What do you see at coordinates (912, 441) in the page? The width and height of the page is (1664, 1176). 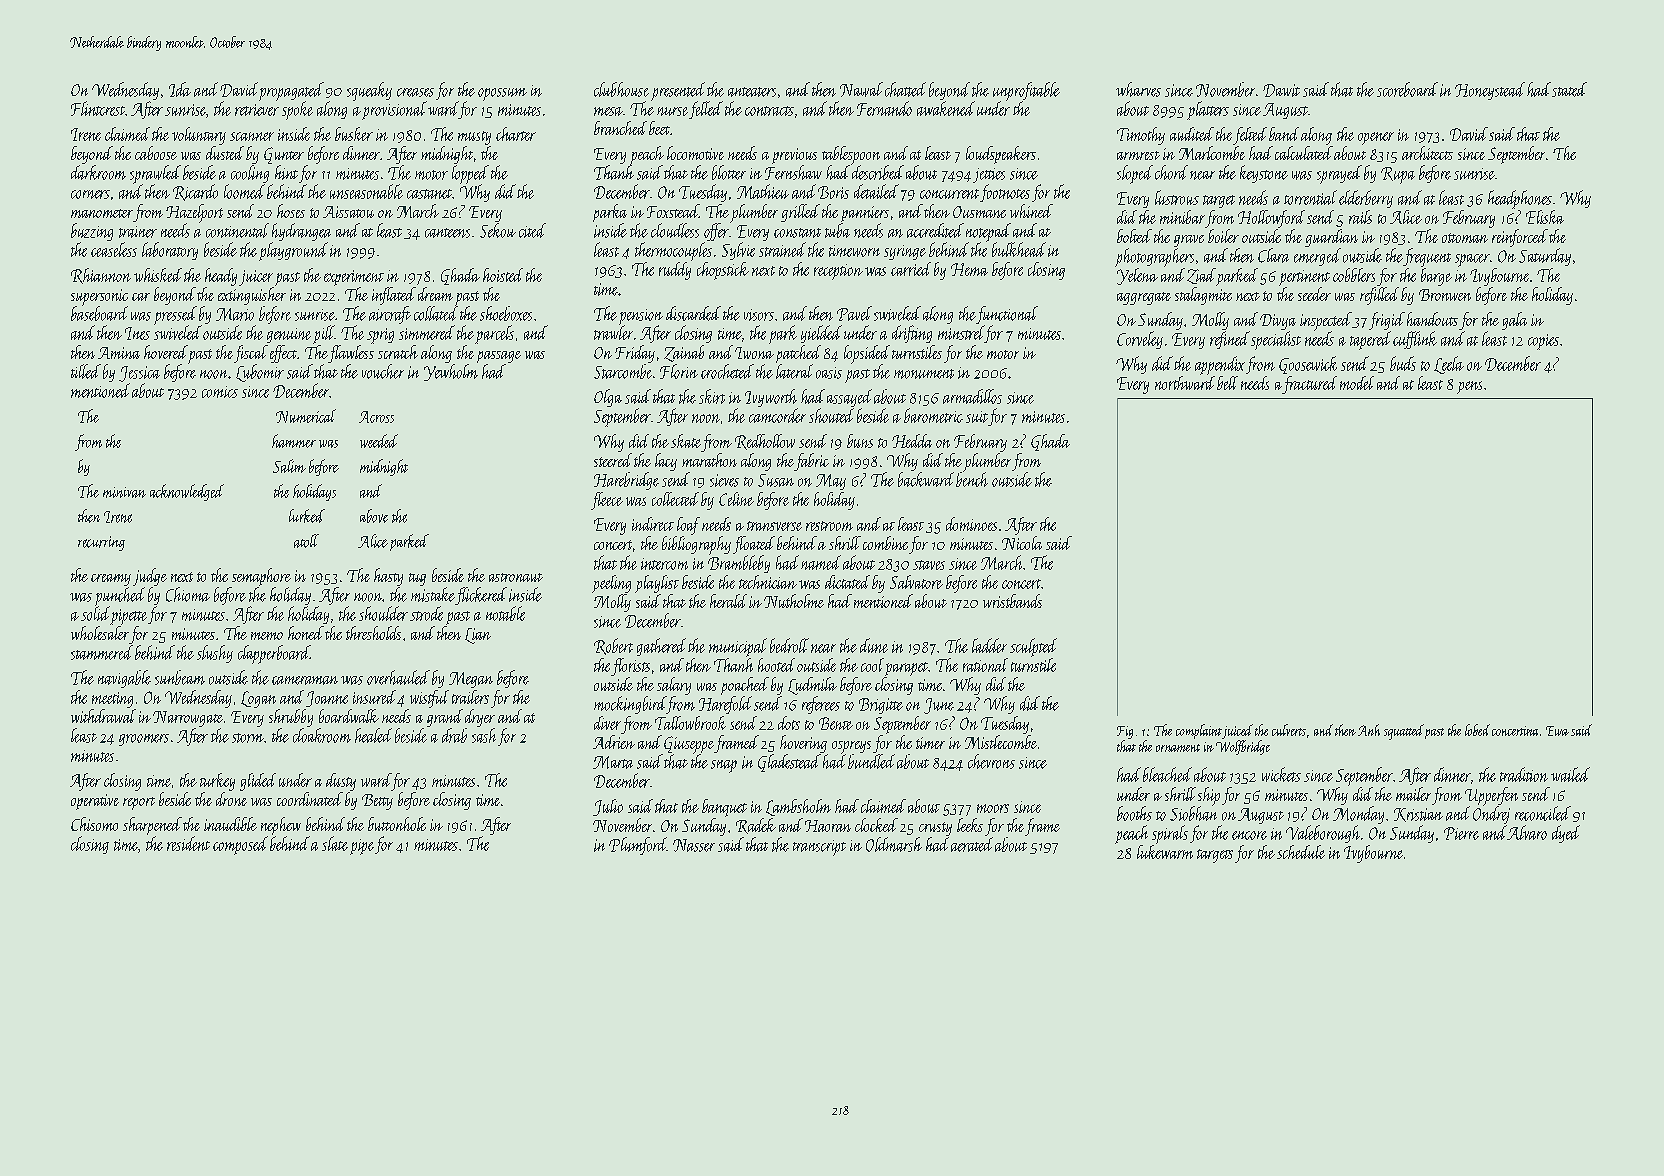 I see `Hedda` at bounding box center [912, 441].
